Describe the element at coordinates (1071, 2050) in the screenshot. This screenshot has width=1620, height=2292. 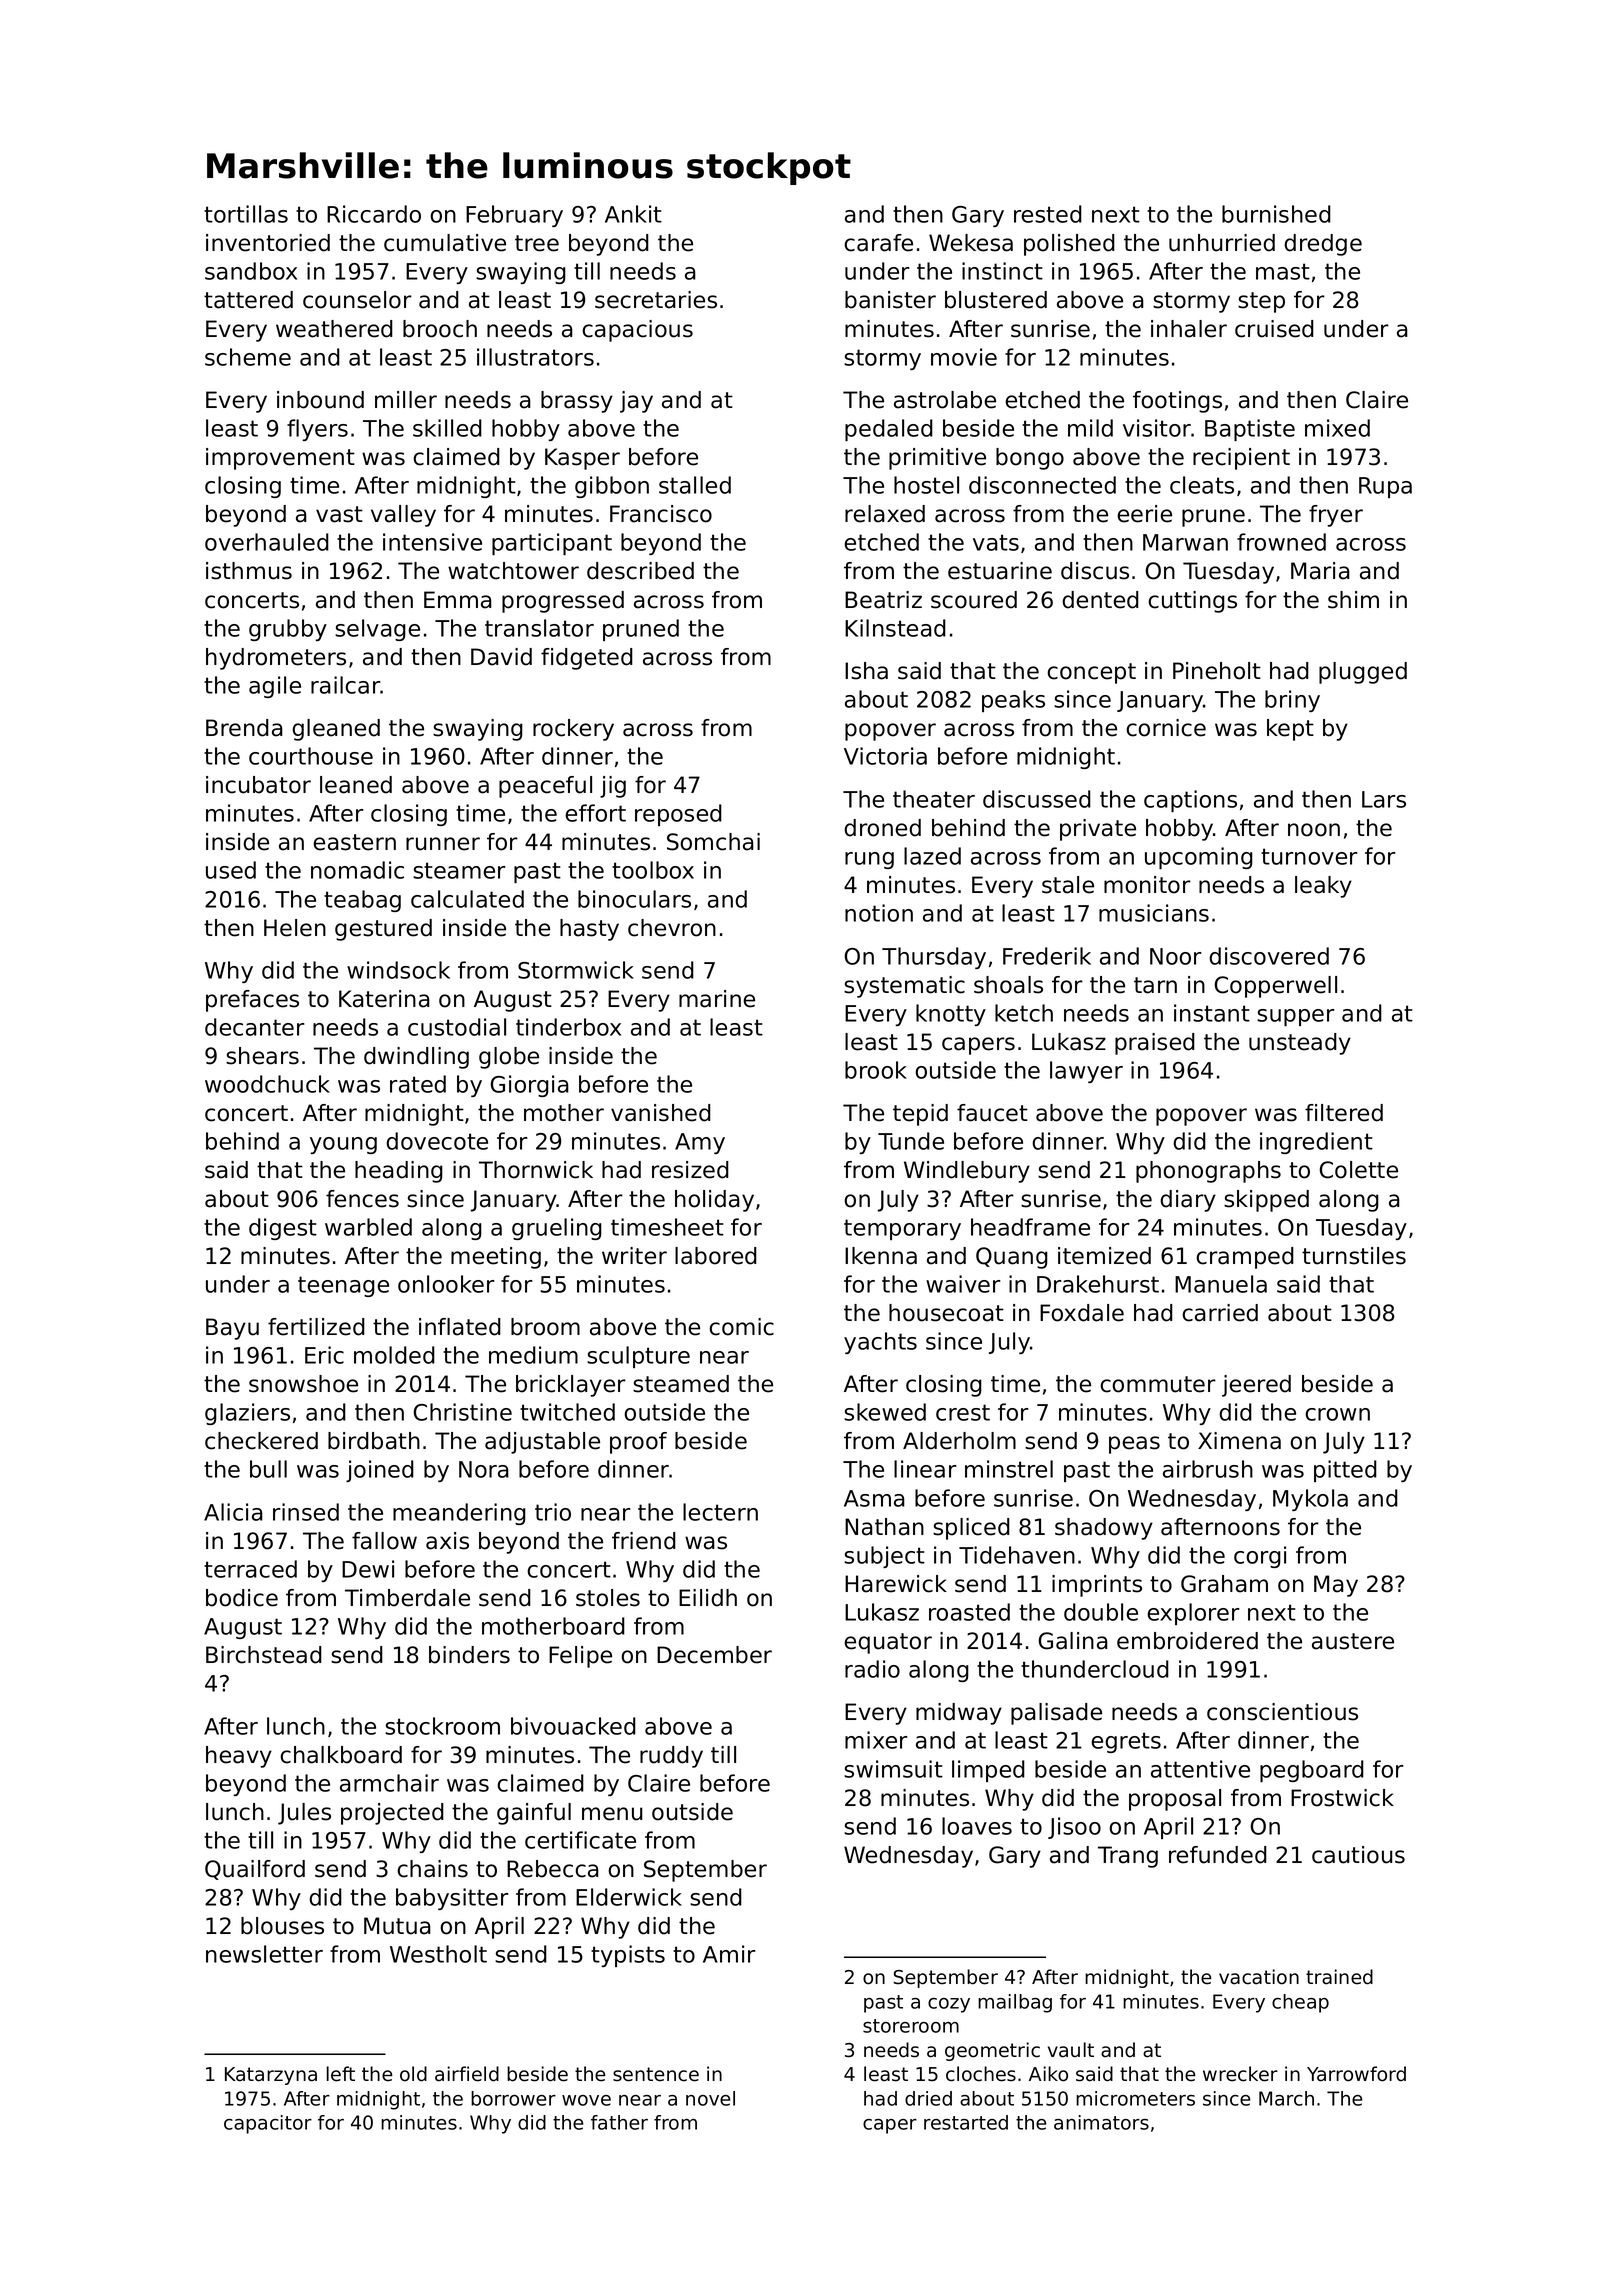
I see `vault` at that location.
